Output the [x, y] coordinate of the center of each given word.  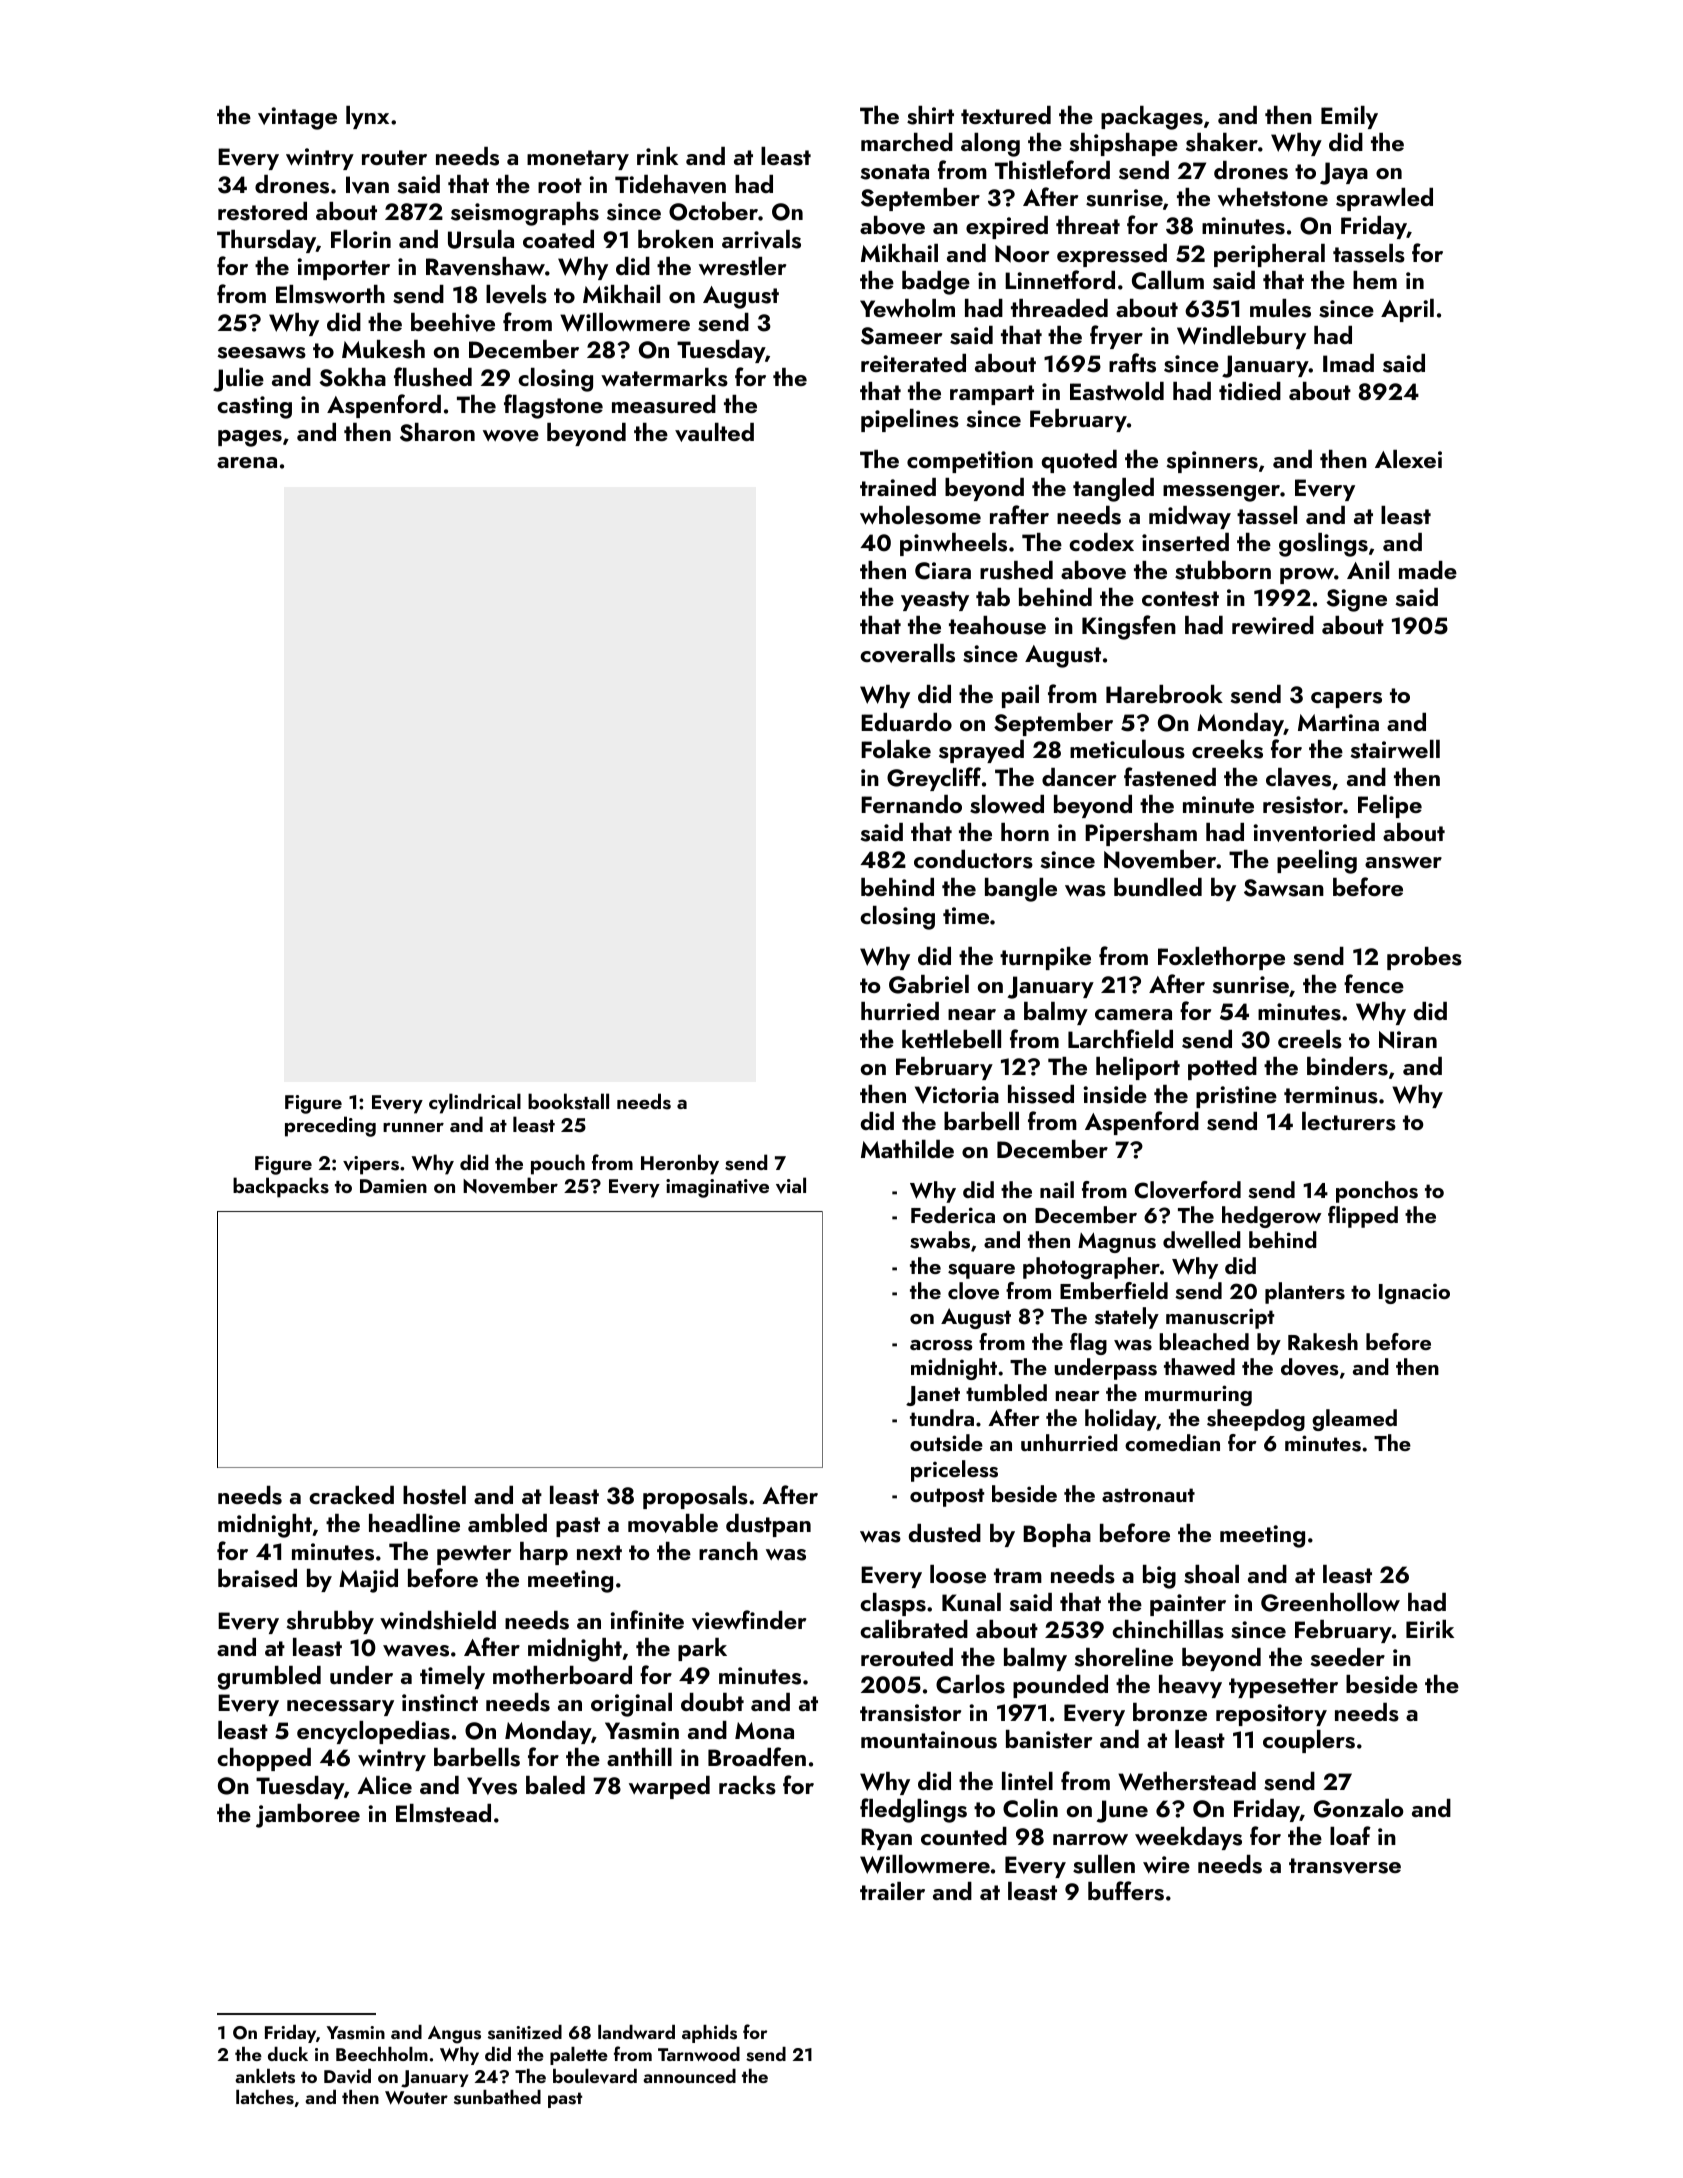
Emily [1349, 117]
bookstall [568, 1101]
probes [1424, 958]
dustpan [768, 1525]
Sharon [437, 432]
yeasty [935, 601]
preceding [330, 1126]
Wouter [416, 2098]
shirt [930, 115]
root [560, 185]
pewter [474, 1555]
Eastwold [1117, 391]
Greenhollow [1330, 1602]
